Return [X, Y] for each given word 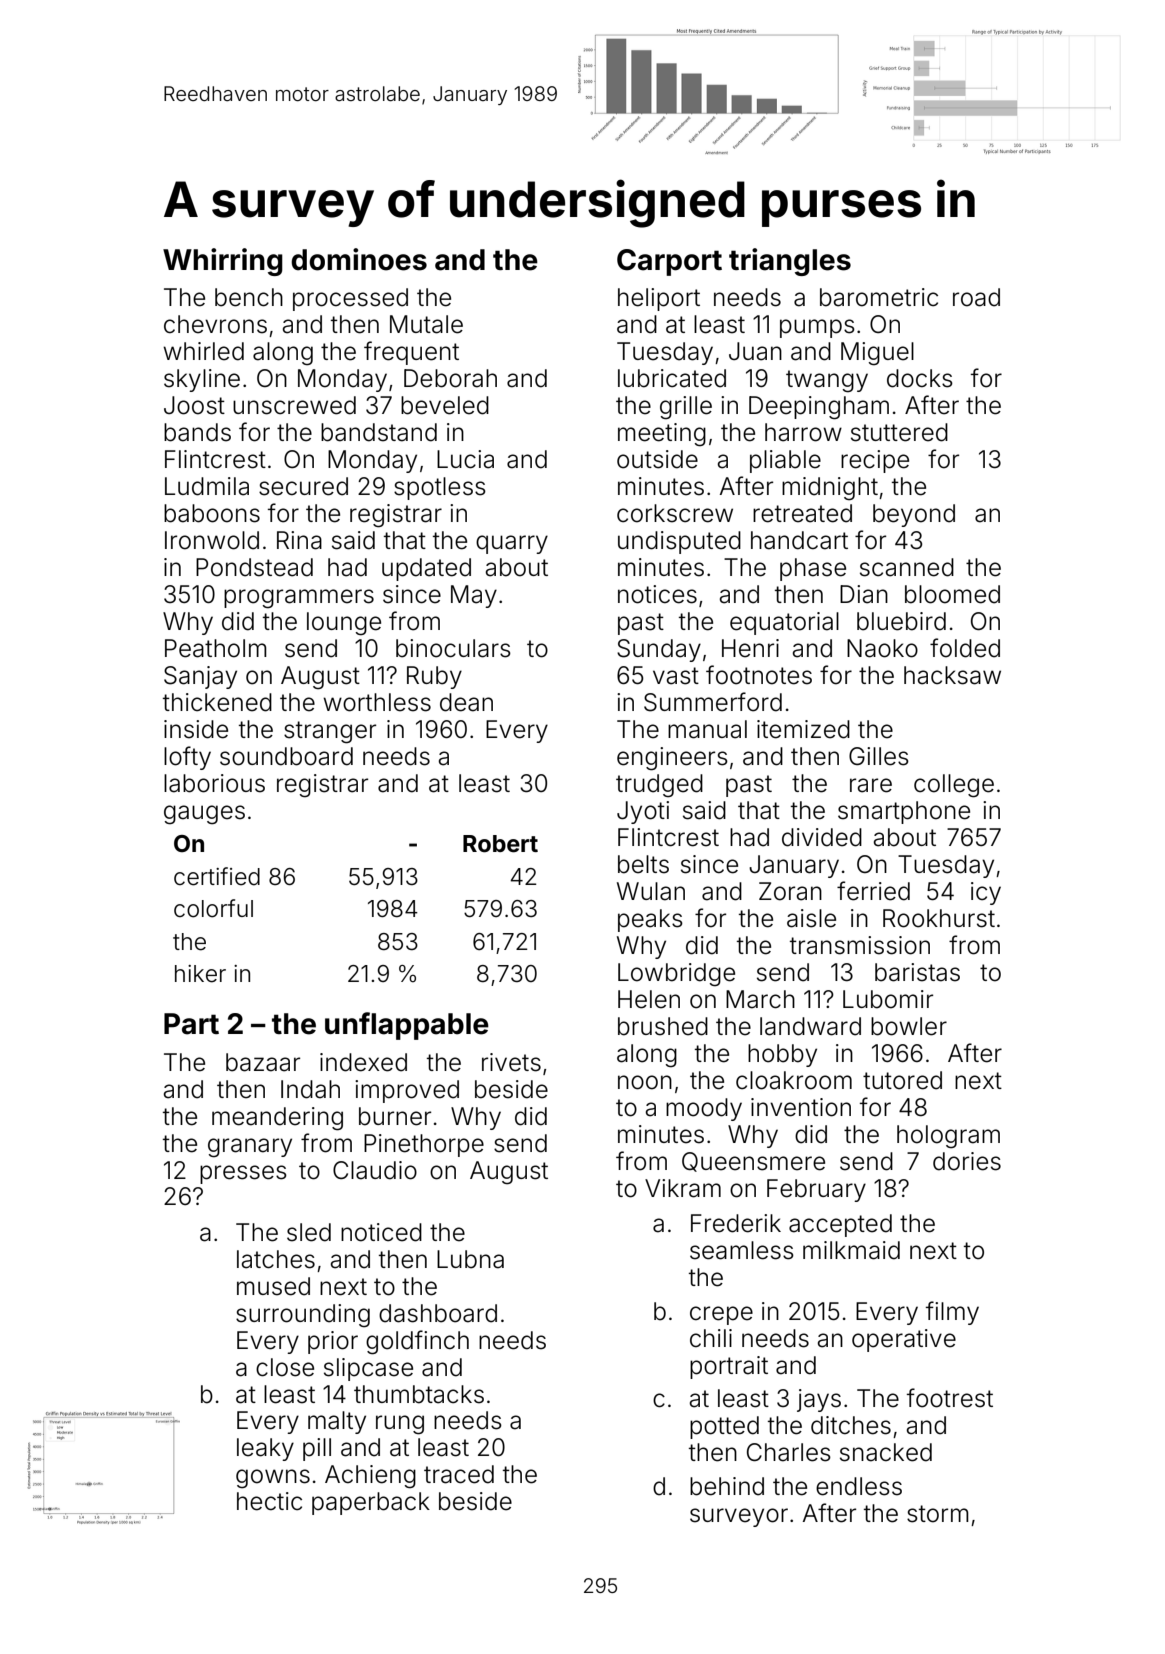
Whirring [223, 262]
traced [459, 1474]
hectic [269, 1501]
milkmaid [851, 1250]
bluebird [901, 621]
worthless [377, 702]
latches [276, 1259]
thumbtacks [419, 1394]
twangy [827, 381]
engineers [672, 759]
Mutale [426, 324]
